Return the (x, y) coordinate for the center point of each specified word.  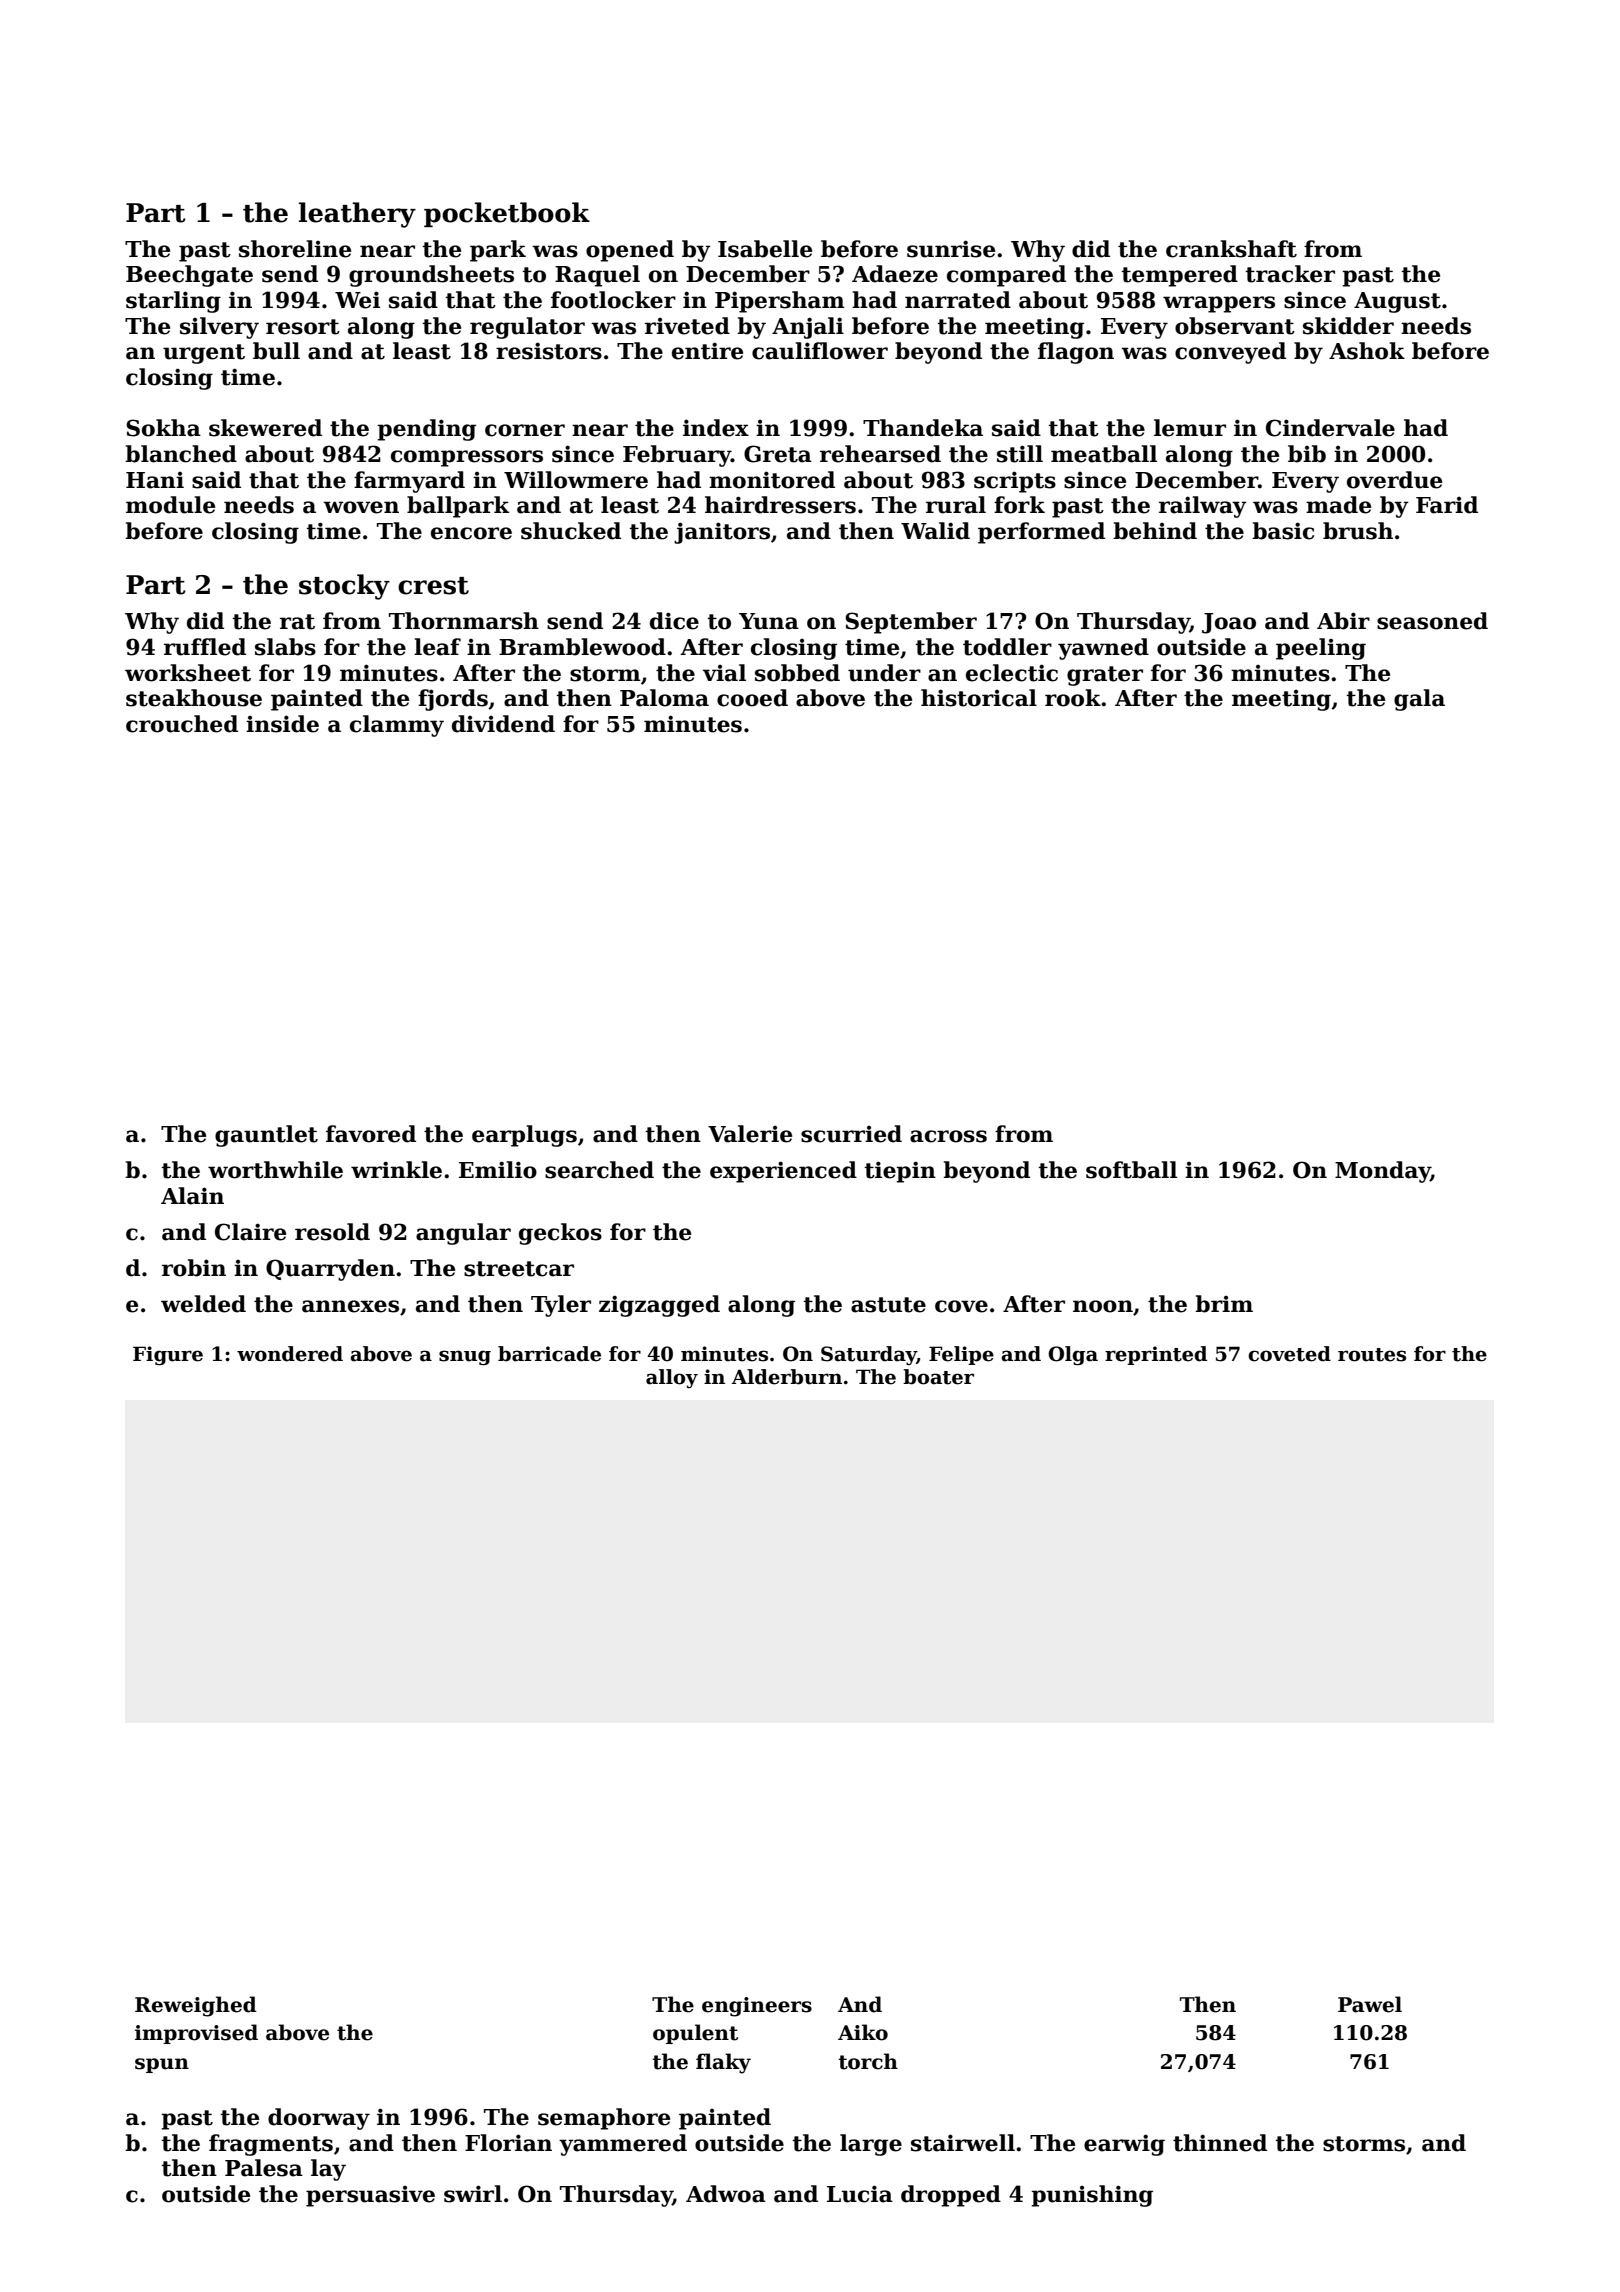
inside (282, 724)
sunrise (951, 249)
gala (1419, 700)
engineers (757, 2007)
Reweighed (196, 2006)
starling (173, 302)
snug (465, 1357)
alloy (672, 1378)
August (1397, 302)
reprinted (1156, 1355)
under (884, 673)
